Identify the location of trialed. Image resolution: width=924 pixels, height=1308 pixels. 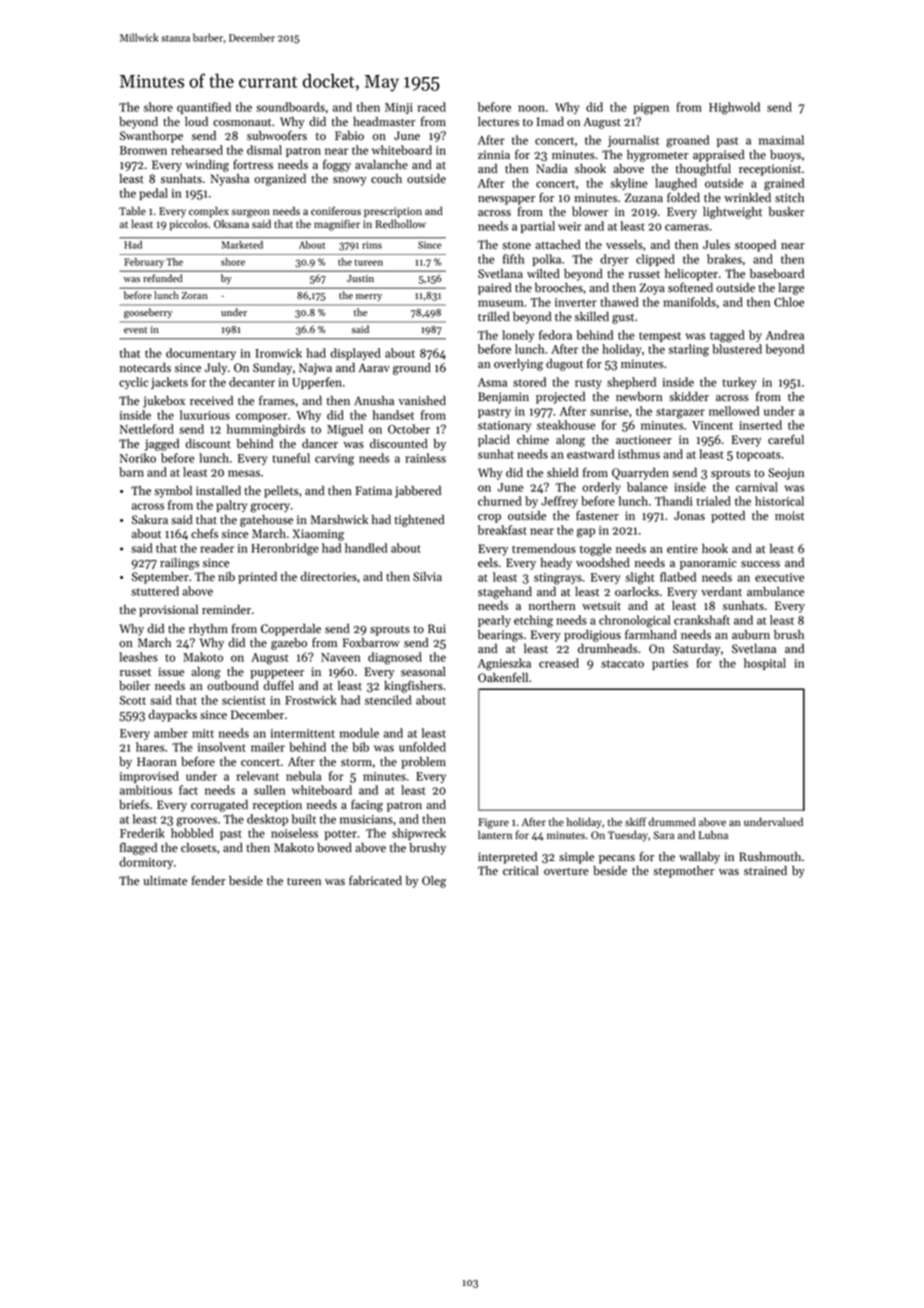
(714, 501).
